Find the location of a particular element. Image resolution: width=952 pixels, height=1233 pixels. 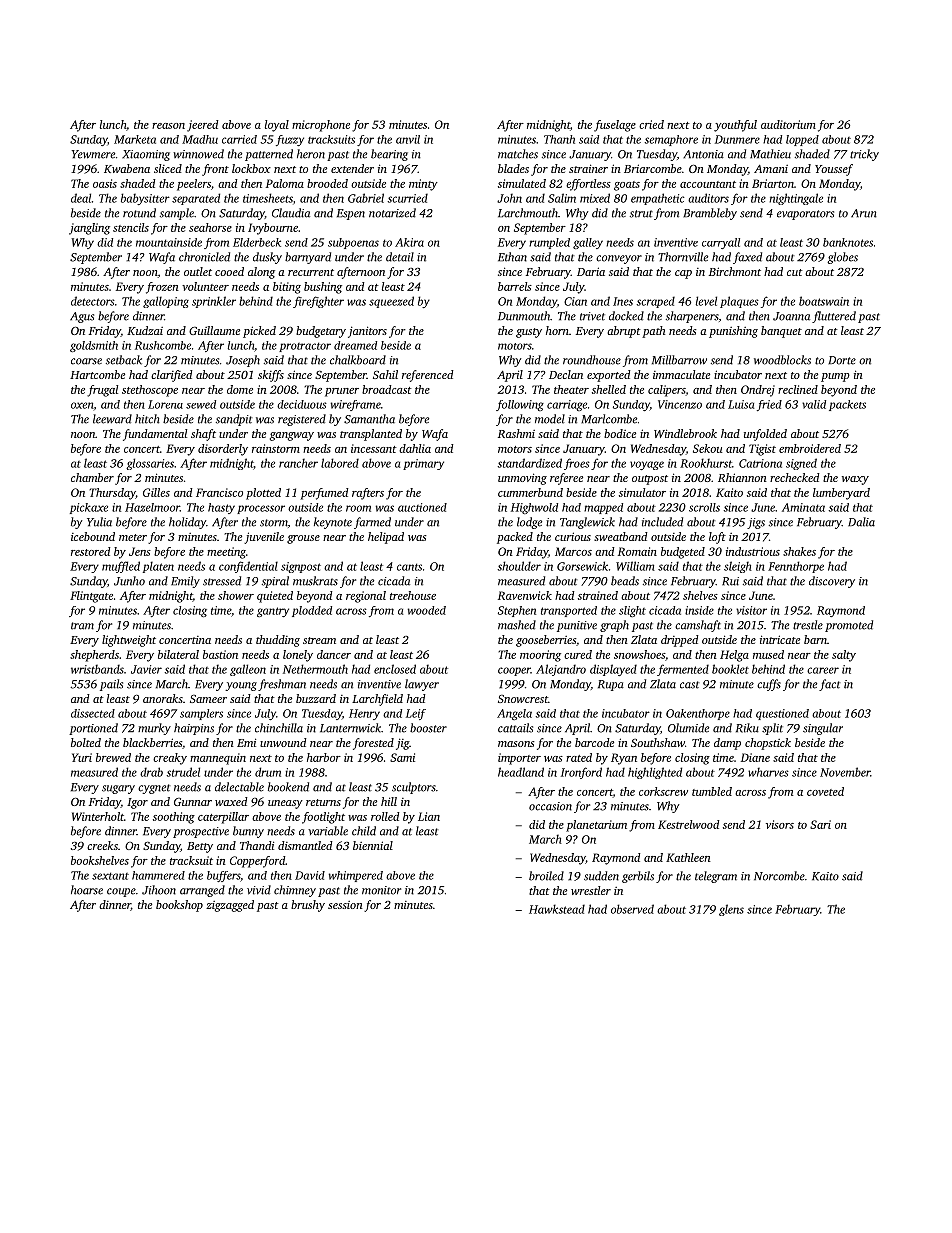

platen is located at coordinates (158, 567).
